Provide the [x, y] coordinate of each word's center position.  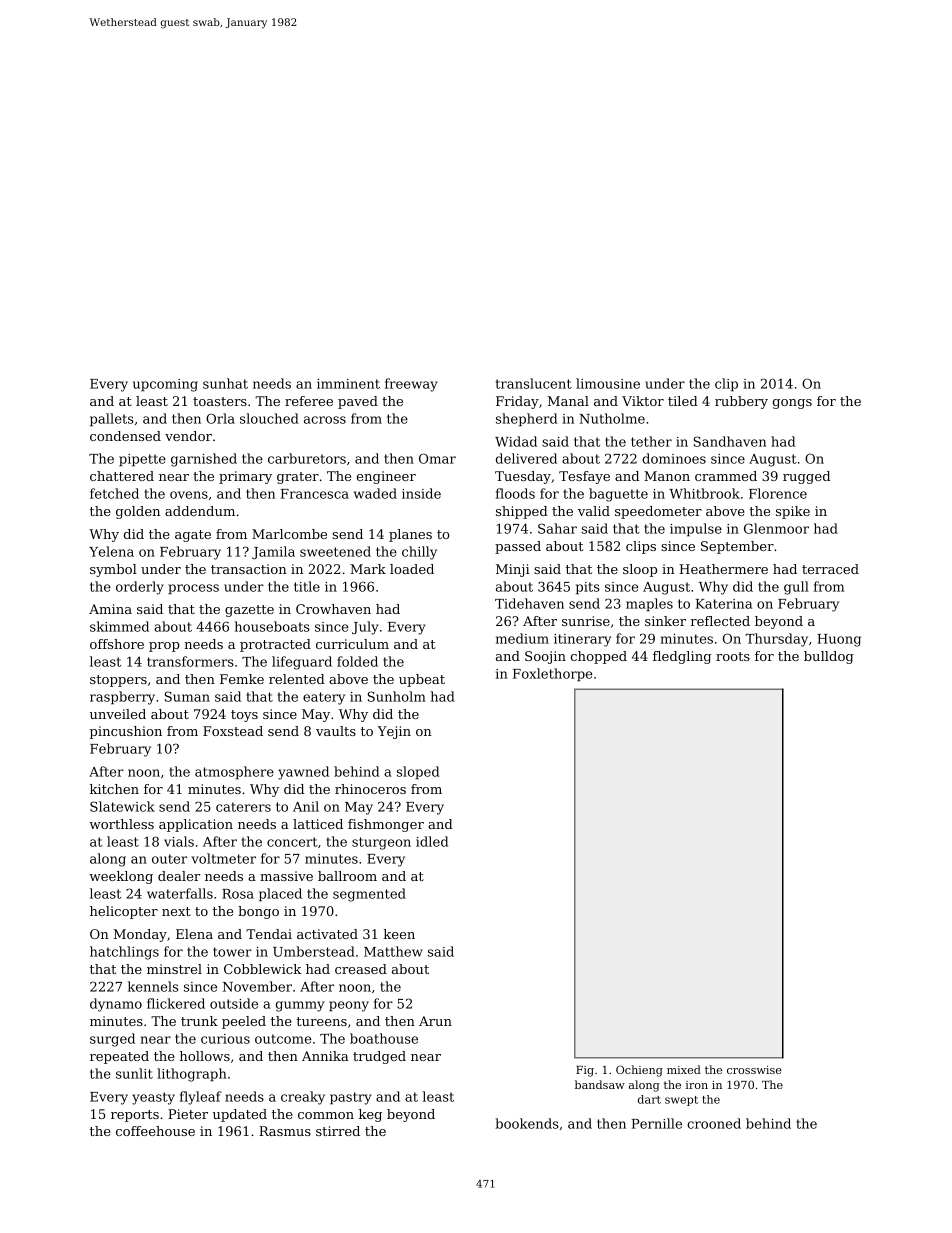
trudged [379, 1057]
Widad [516, 441]
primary [245, 477]
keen [399, 934]
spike [793, 512]
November [257, 986]
